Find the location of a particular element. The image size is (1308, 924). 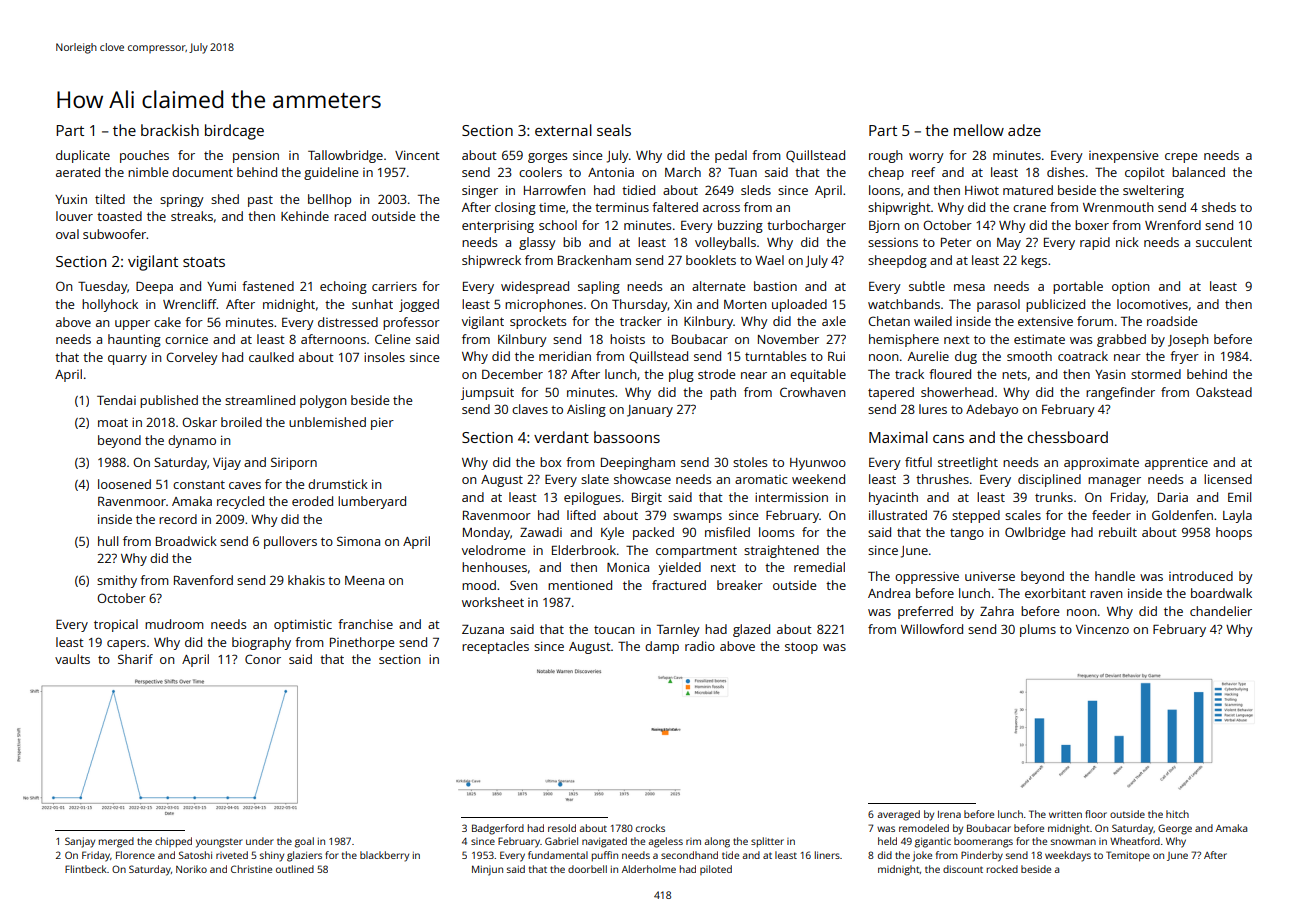

adze is located at coordinates (1024, 130).
